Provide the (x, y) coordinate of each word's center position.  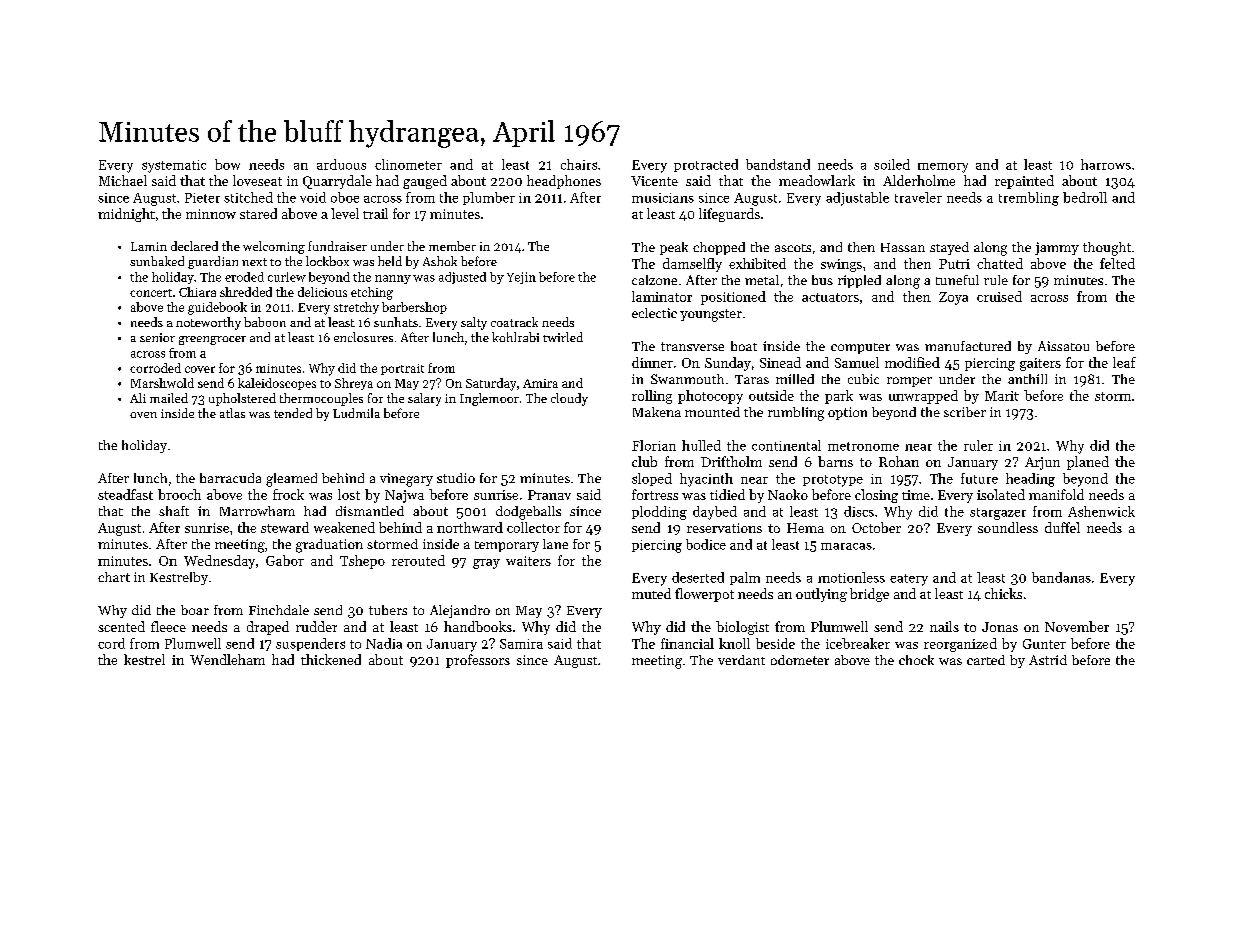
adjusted (462, 278)
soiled (892, 164)
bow (227, 164)
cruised (999, 296)
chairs (579, 164)
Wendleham (227, 659)
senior (157, 337)
